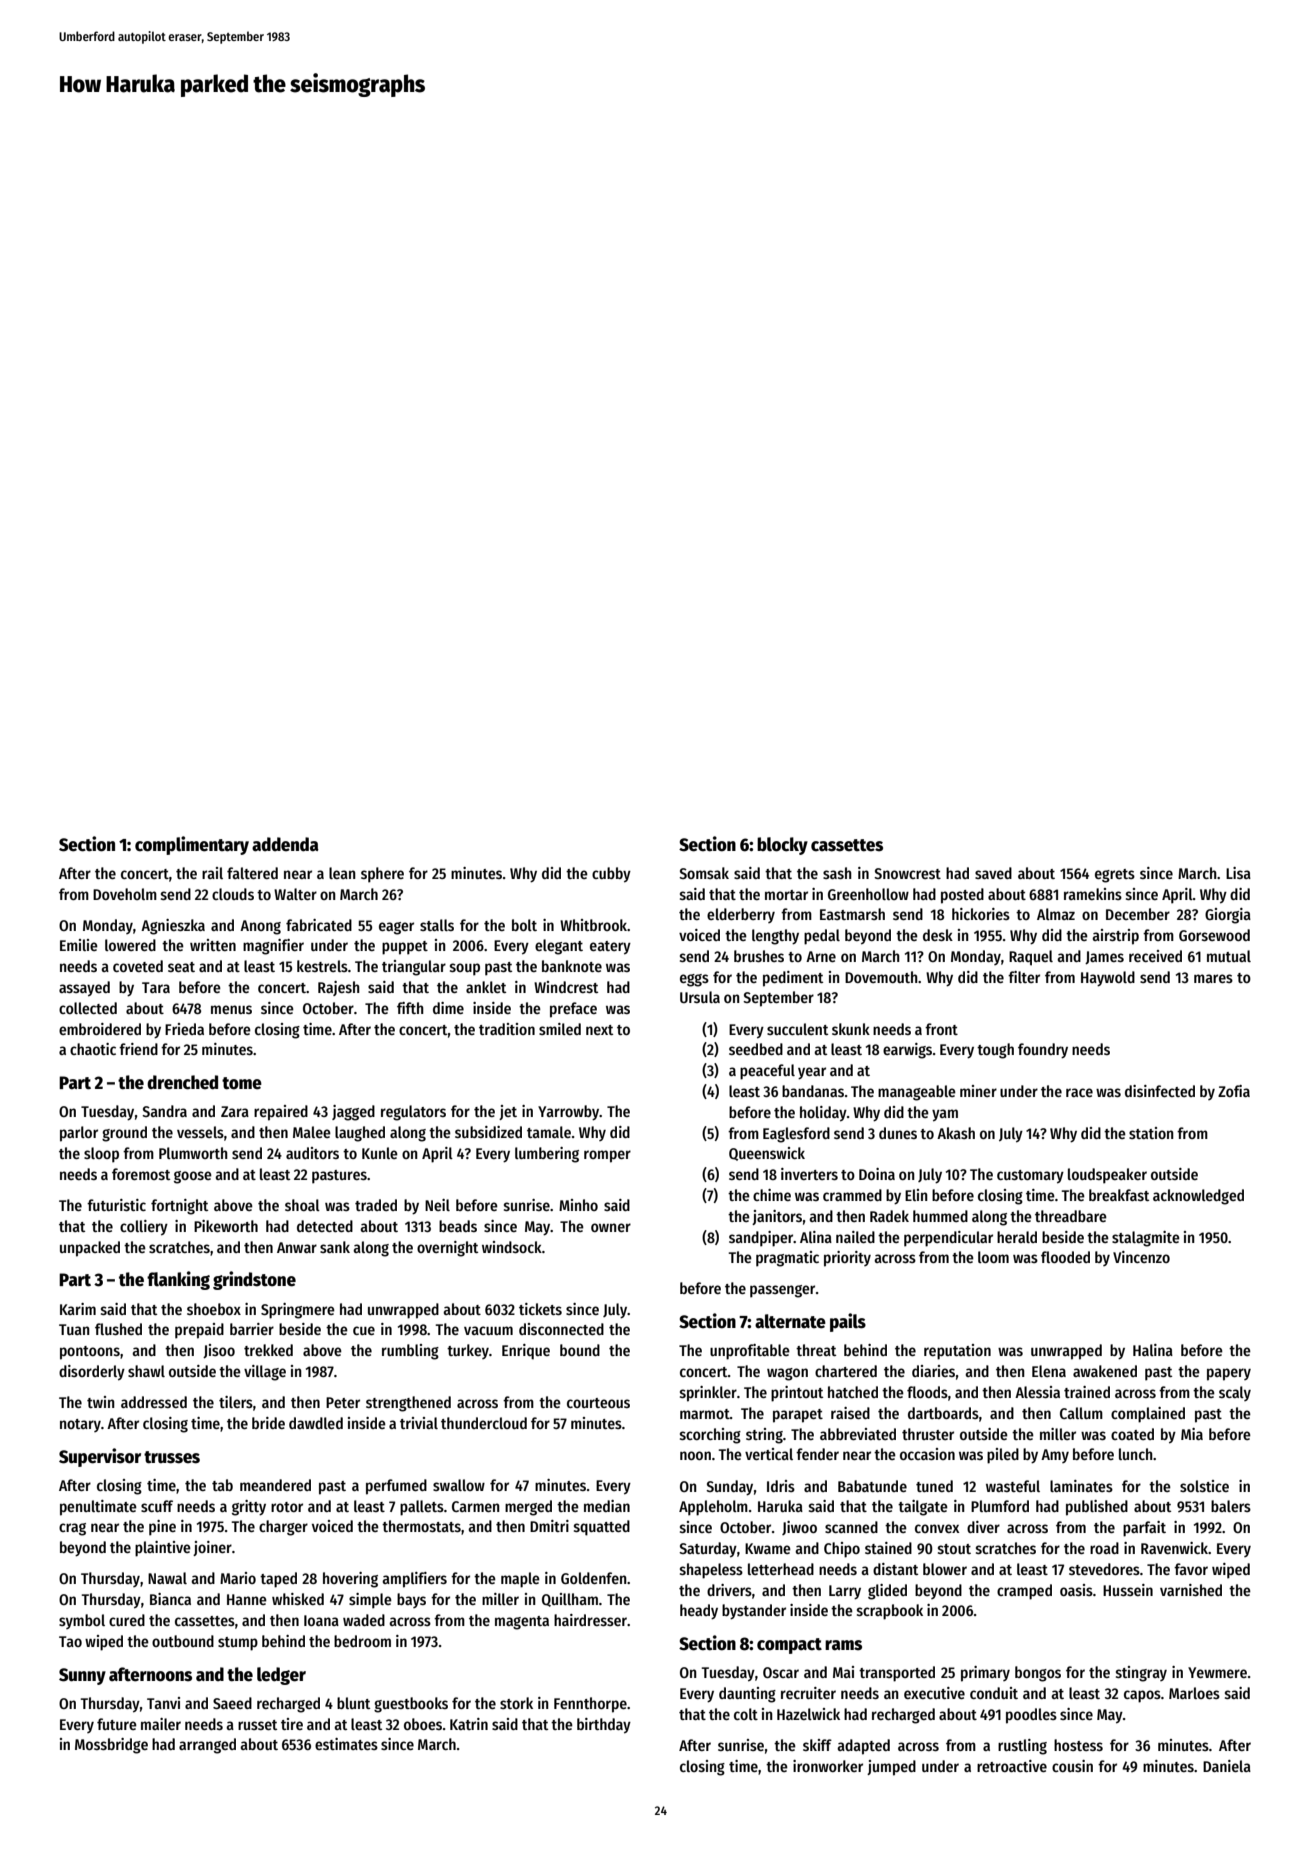  Describe the element at coordinates (192, 845) in the document. I see `complimentary` at that location.
